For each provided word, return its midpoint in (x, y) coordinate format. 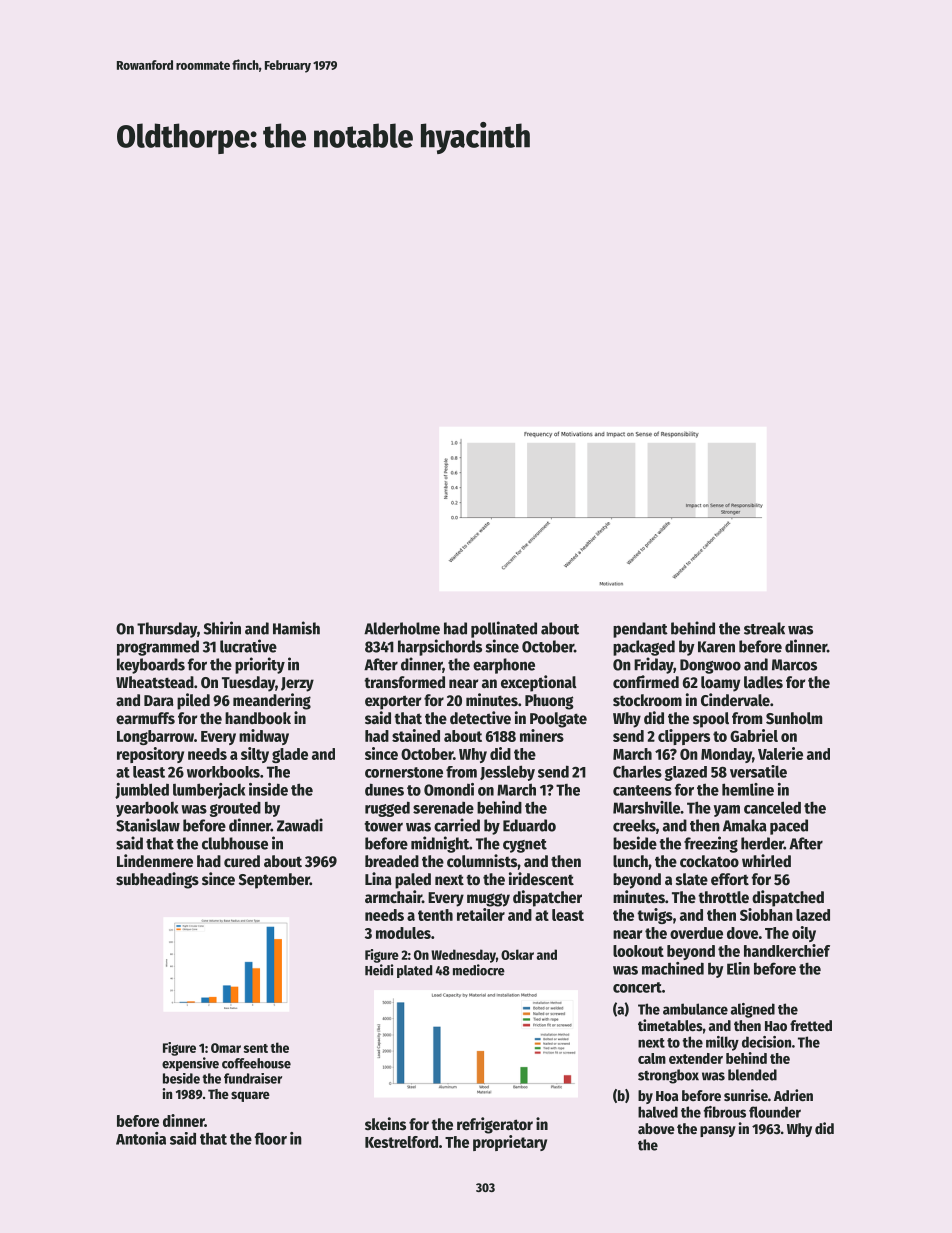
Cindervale (735, 700)
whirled (766, 861)
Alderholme (402, 628)
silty (255, 755)
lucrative (248, 646)
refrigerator (495, 1125)
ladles (763, 682)
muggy (488, 900)
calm (652, 1058)
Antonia (141, 1138)
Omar (226, 1048)
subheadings (157, 880)
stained (416, 735)
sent (256, 1048)
